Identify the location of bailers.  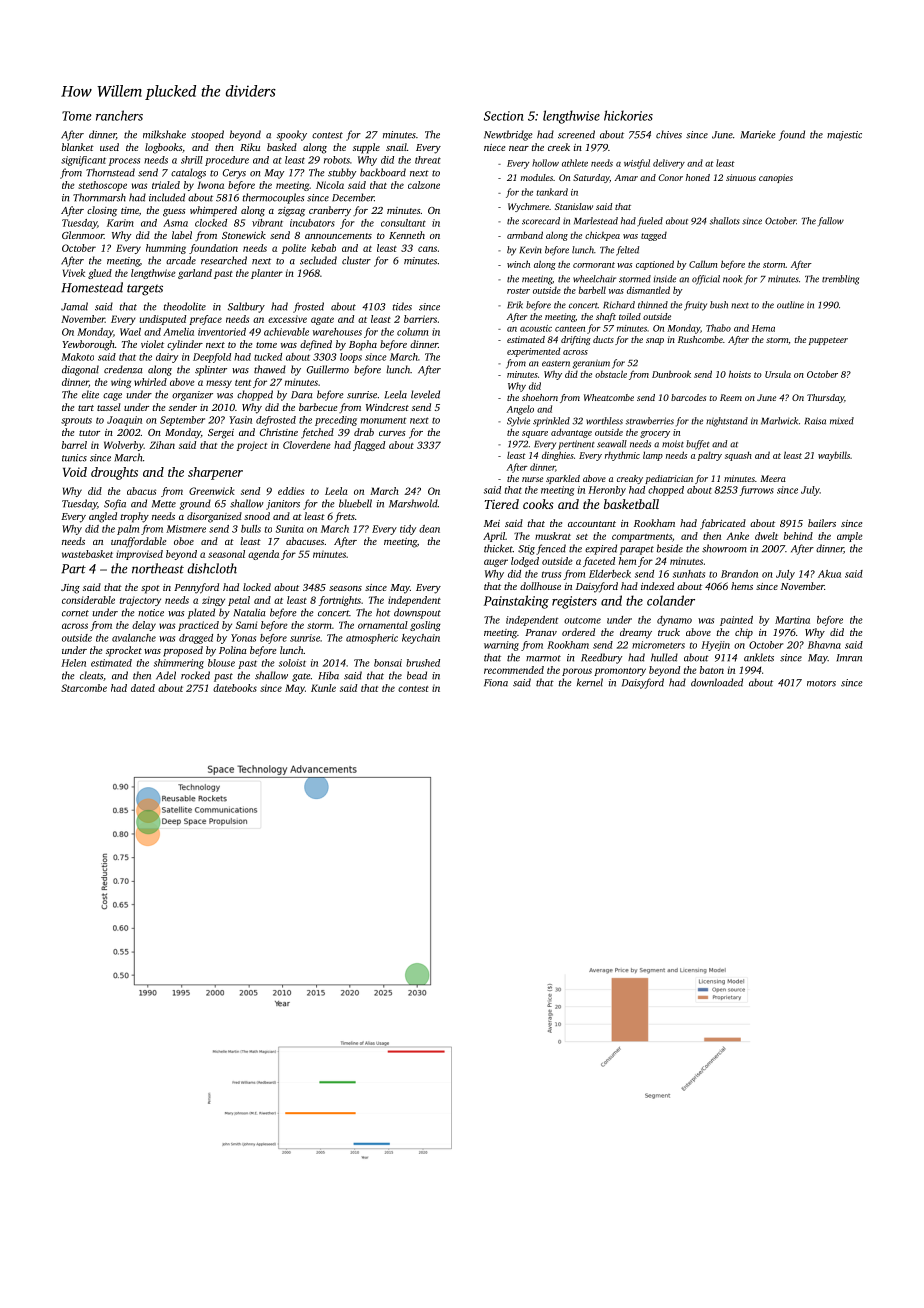
(822, 523).
